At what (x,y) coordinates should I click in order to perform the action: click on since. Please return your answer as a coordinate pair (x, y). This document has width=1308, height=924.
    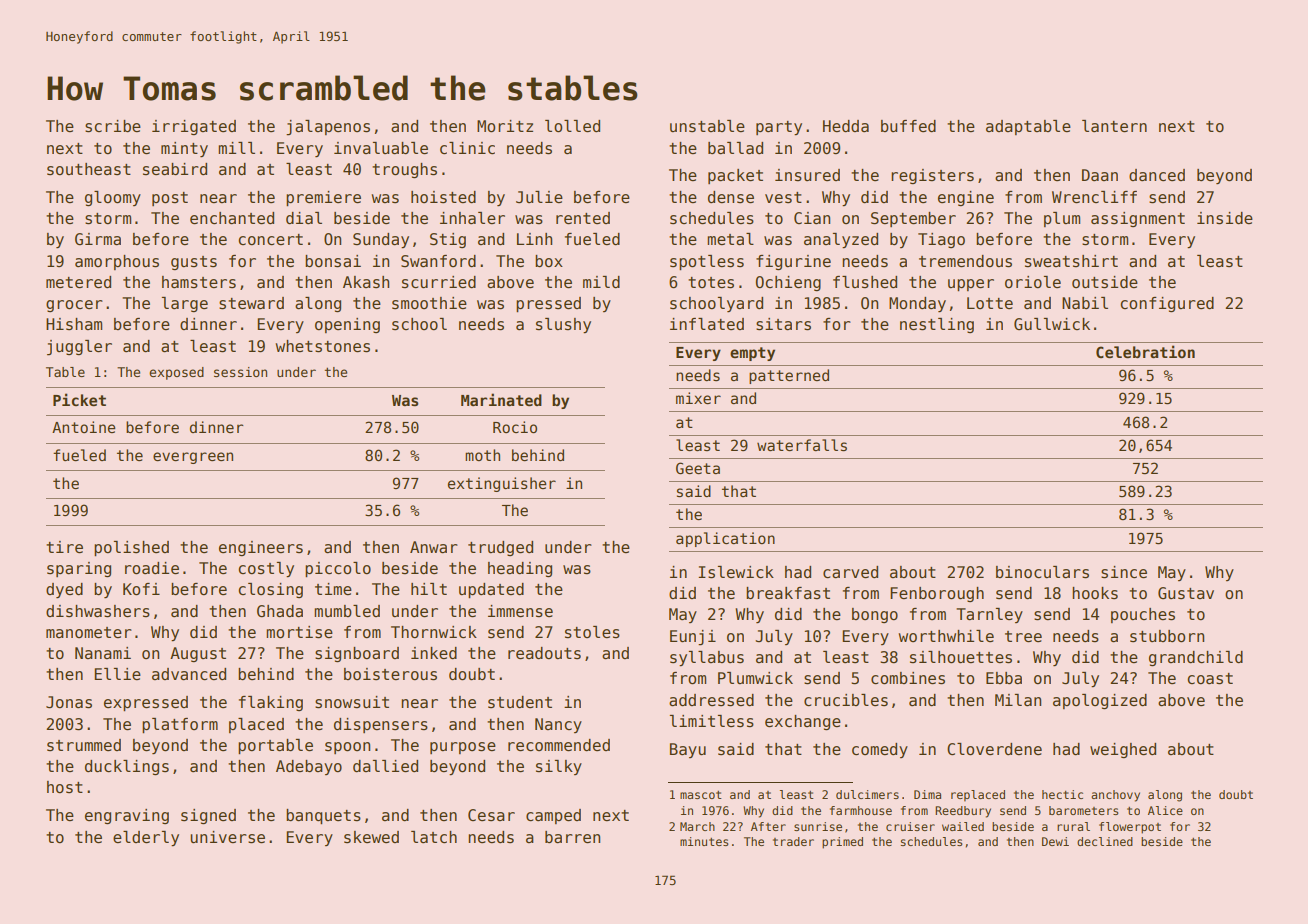
    Looking at the image, I should click on (1124, 572).
